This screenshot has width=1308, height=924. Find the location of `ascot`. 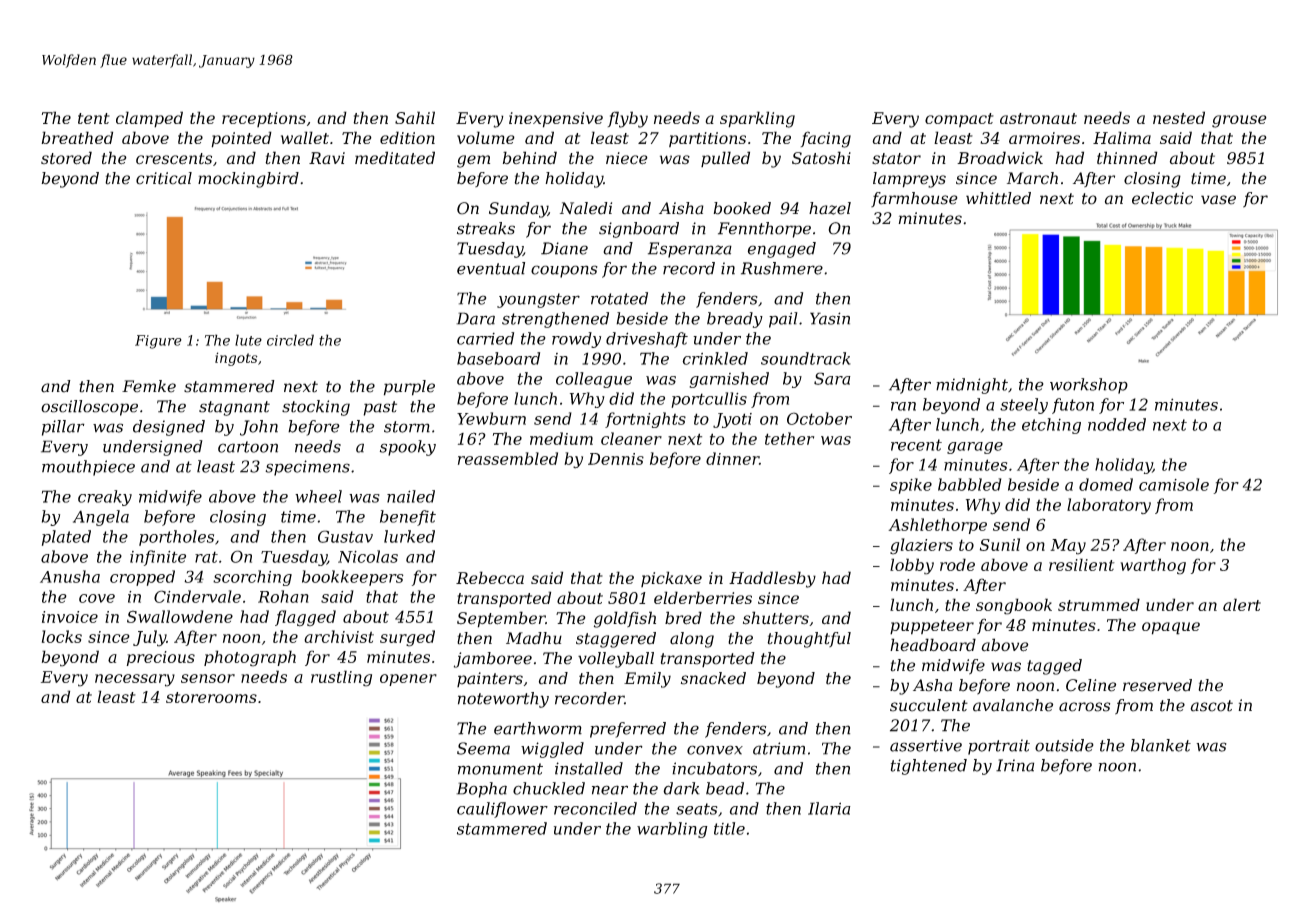

ascot is located at coordinates (1211, 706).
